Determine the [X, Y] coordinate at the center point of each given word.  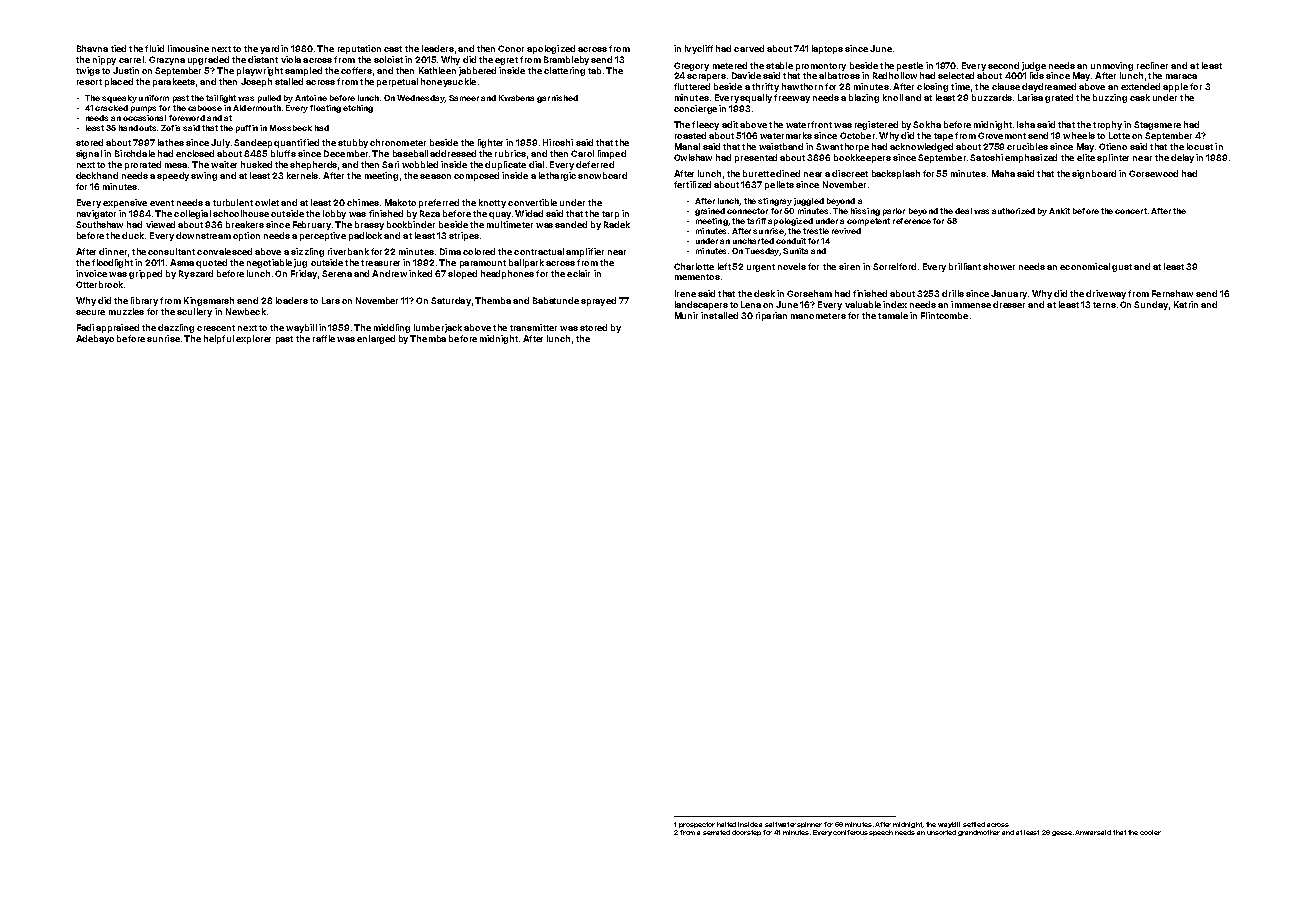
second [1003, 65]
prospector [697, 825]
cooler [1150, 832]
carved [749, 48]
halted [726, 824]
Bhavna [92, 48]
